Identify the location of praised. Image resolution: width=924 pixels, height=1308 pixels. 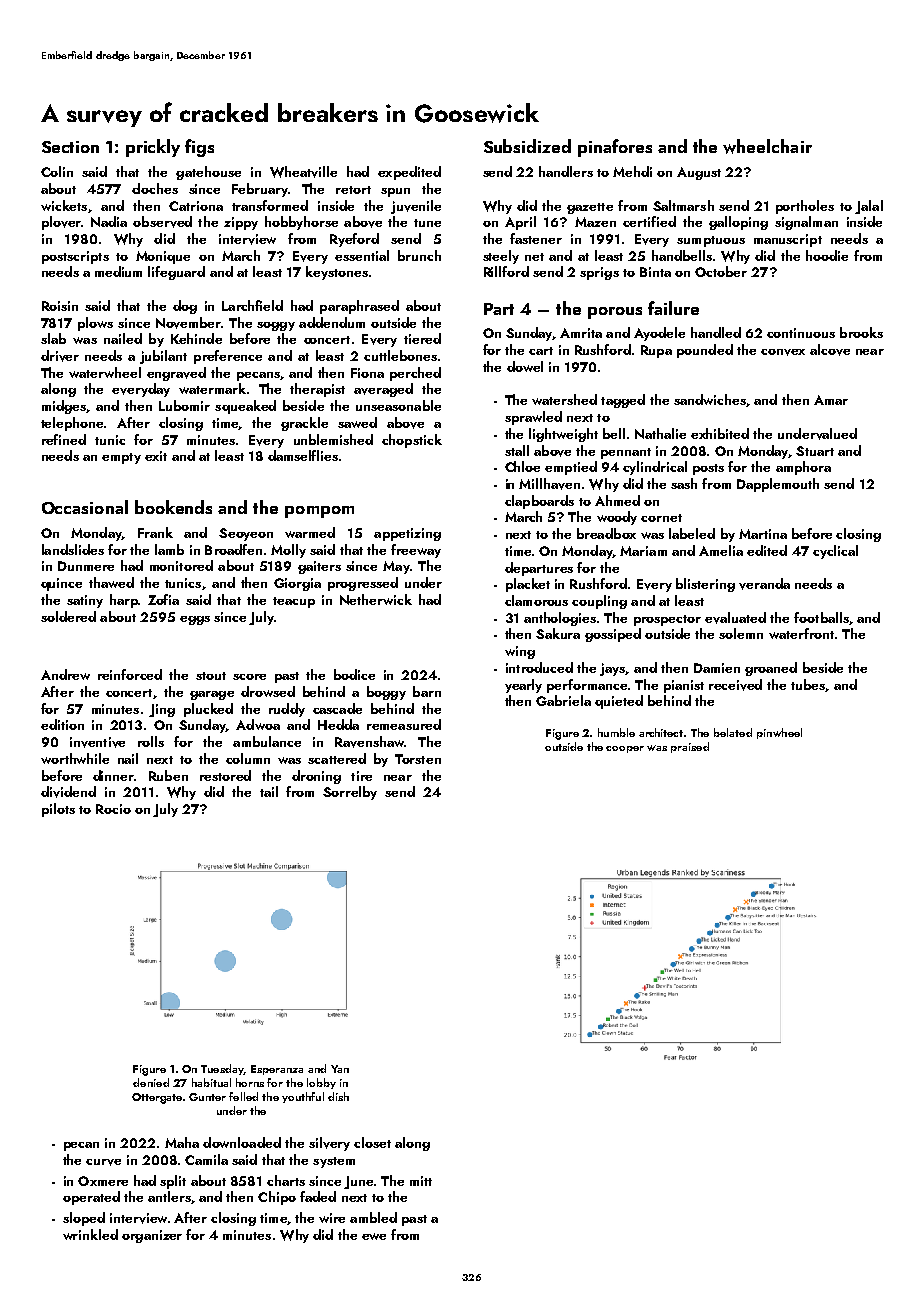
(690, 747).
